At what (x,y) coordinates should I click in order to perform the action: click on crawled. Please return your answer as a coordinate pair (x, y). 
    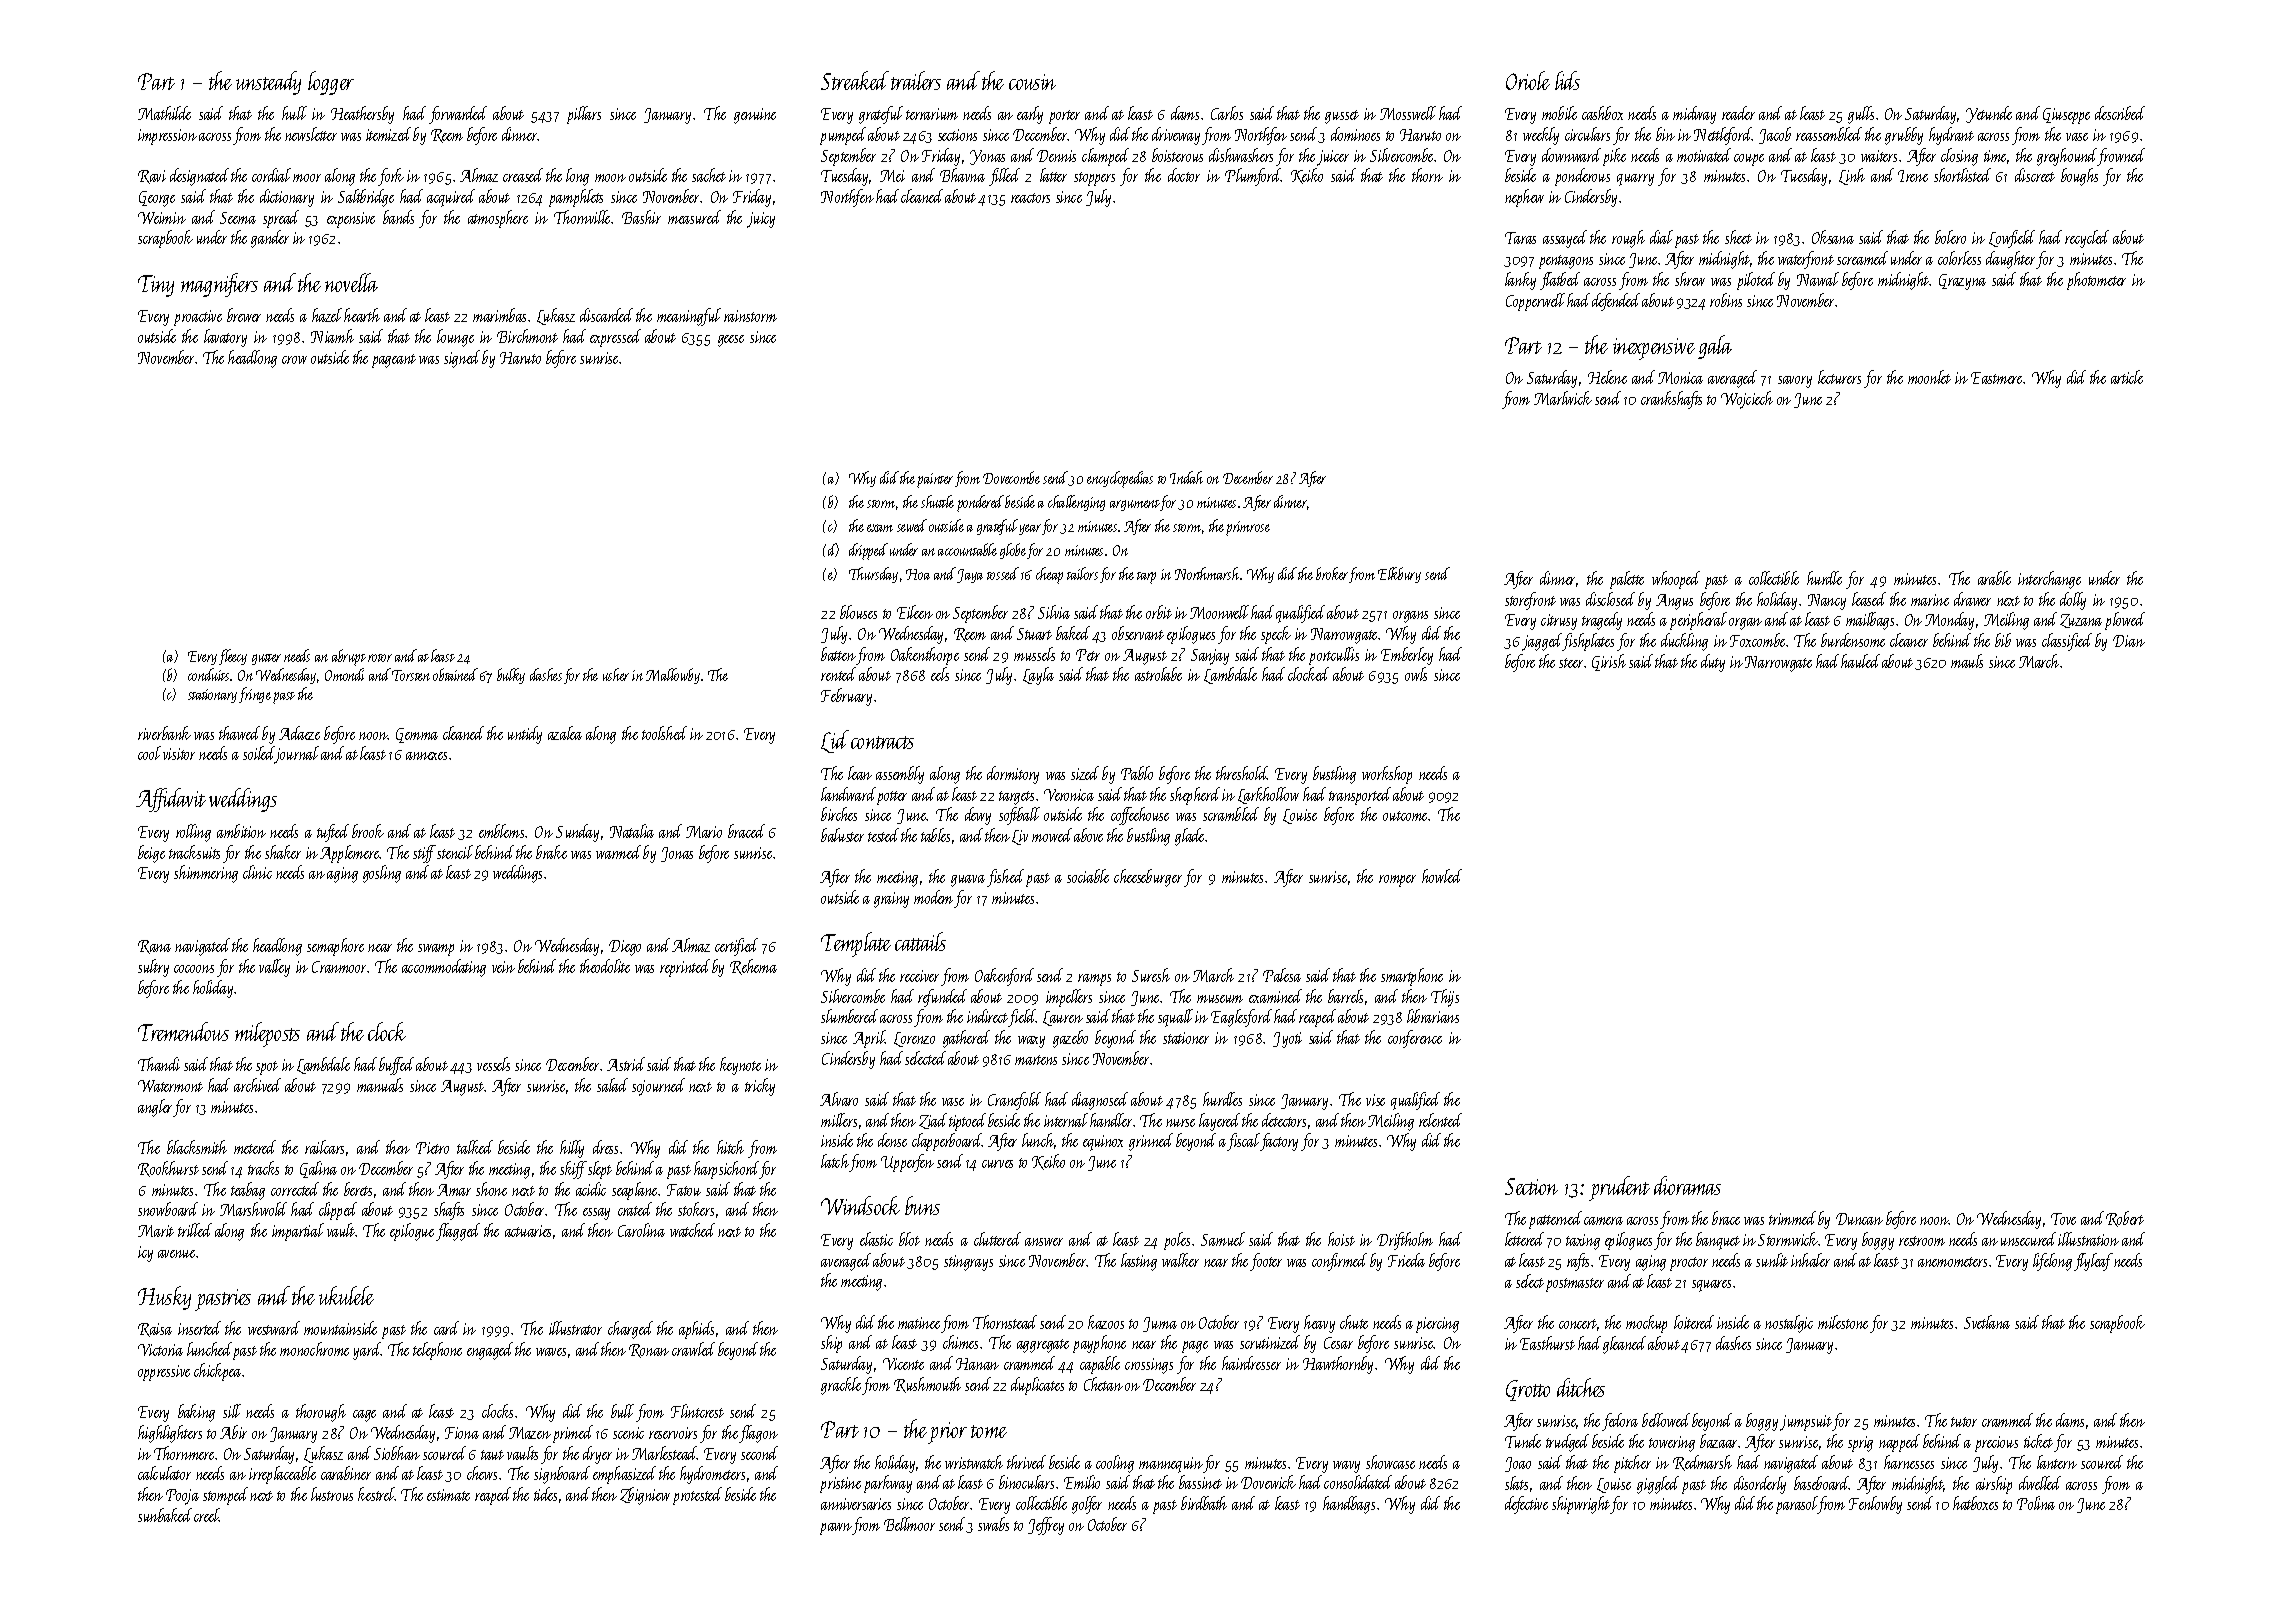
    Looking at the image, I should click on (693, 1349).
